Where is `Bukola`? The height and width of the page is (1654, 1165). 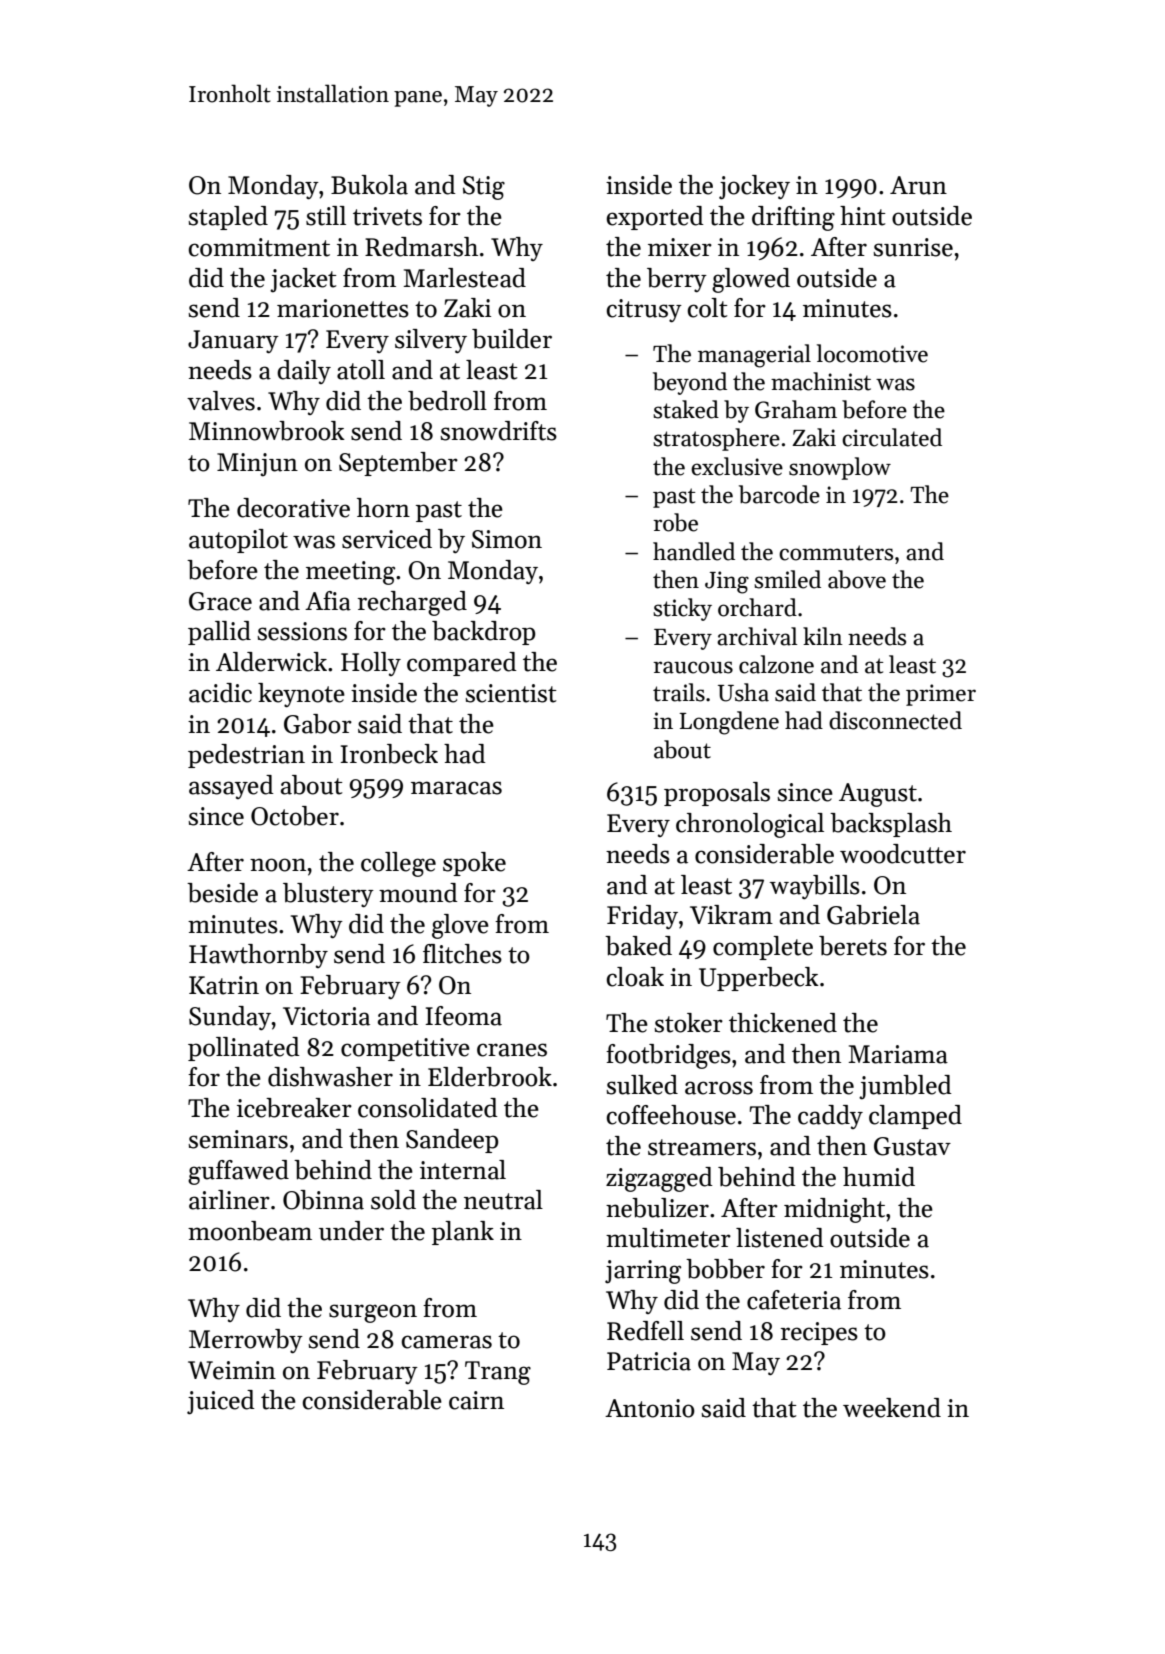 Bukola is located at coordinates (369, 185).
